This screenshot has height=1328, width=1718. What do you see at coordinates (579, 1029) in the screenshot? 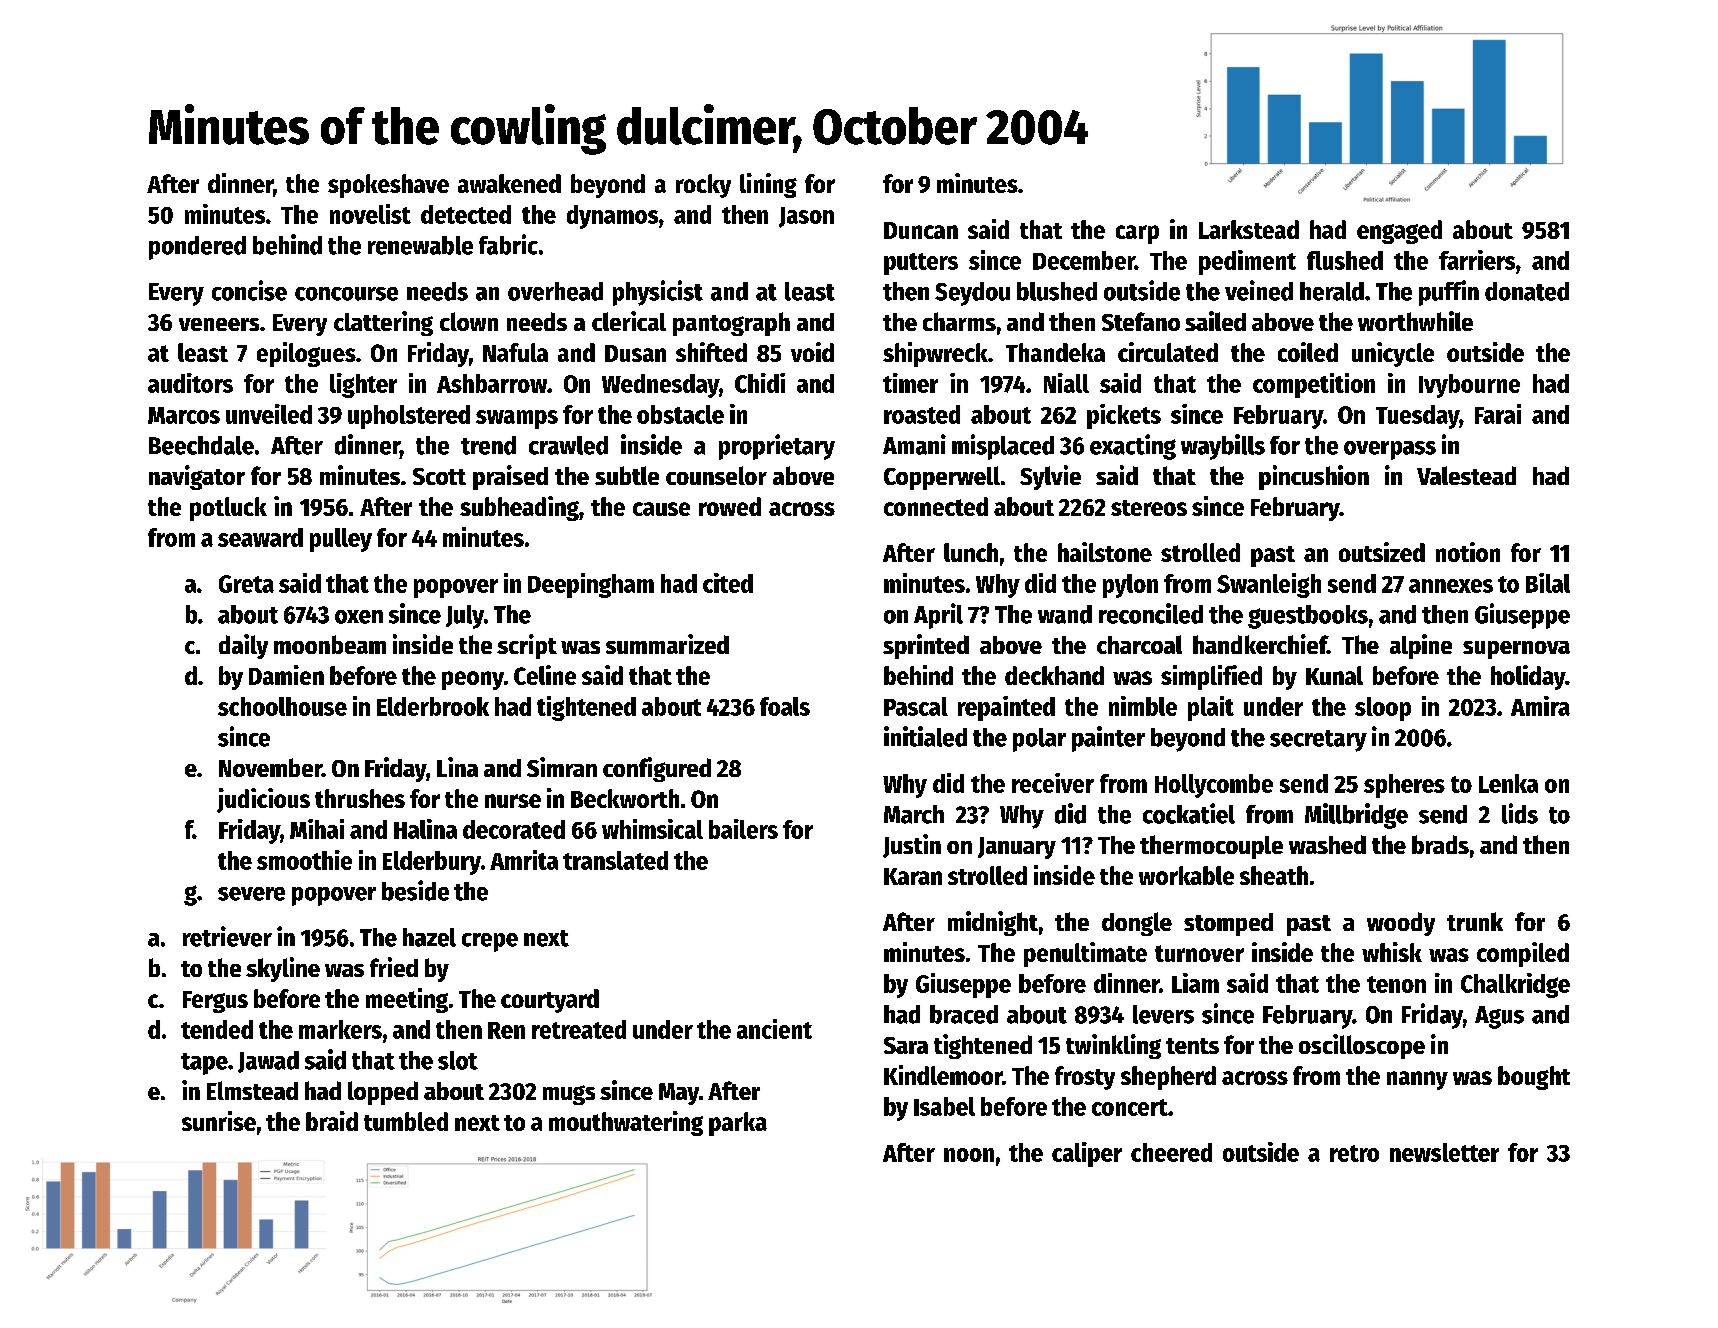
I see `retreated` at bounding box center [579, 1029].
